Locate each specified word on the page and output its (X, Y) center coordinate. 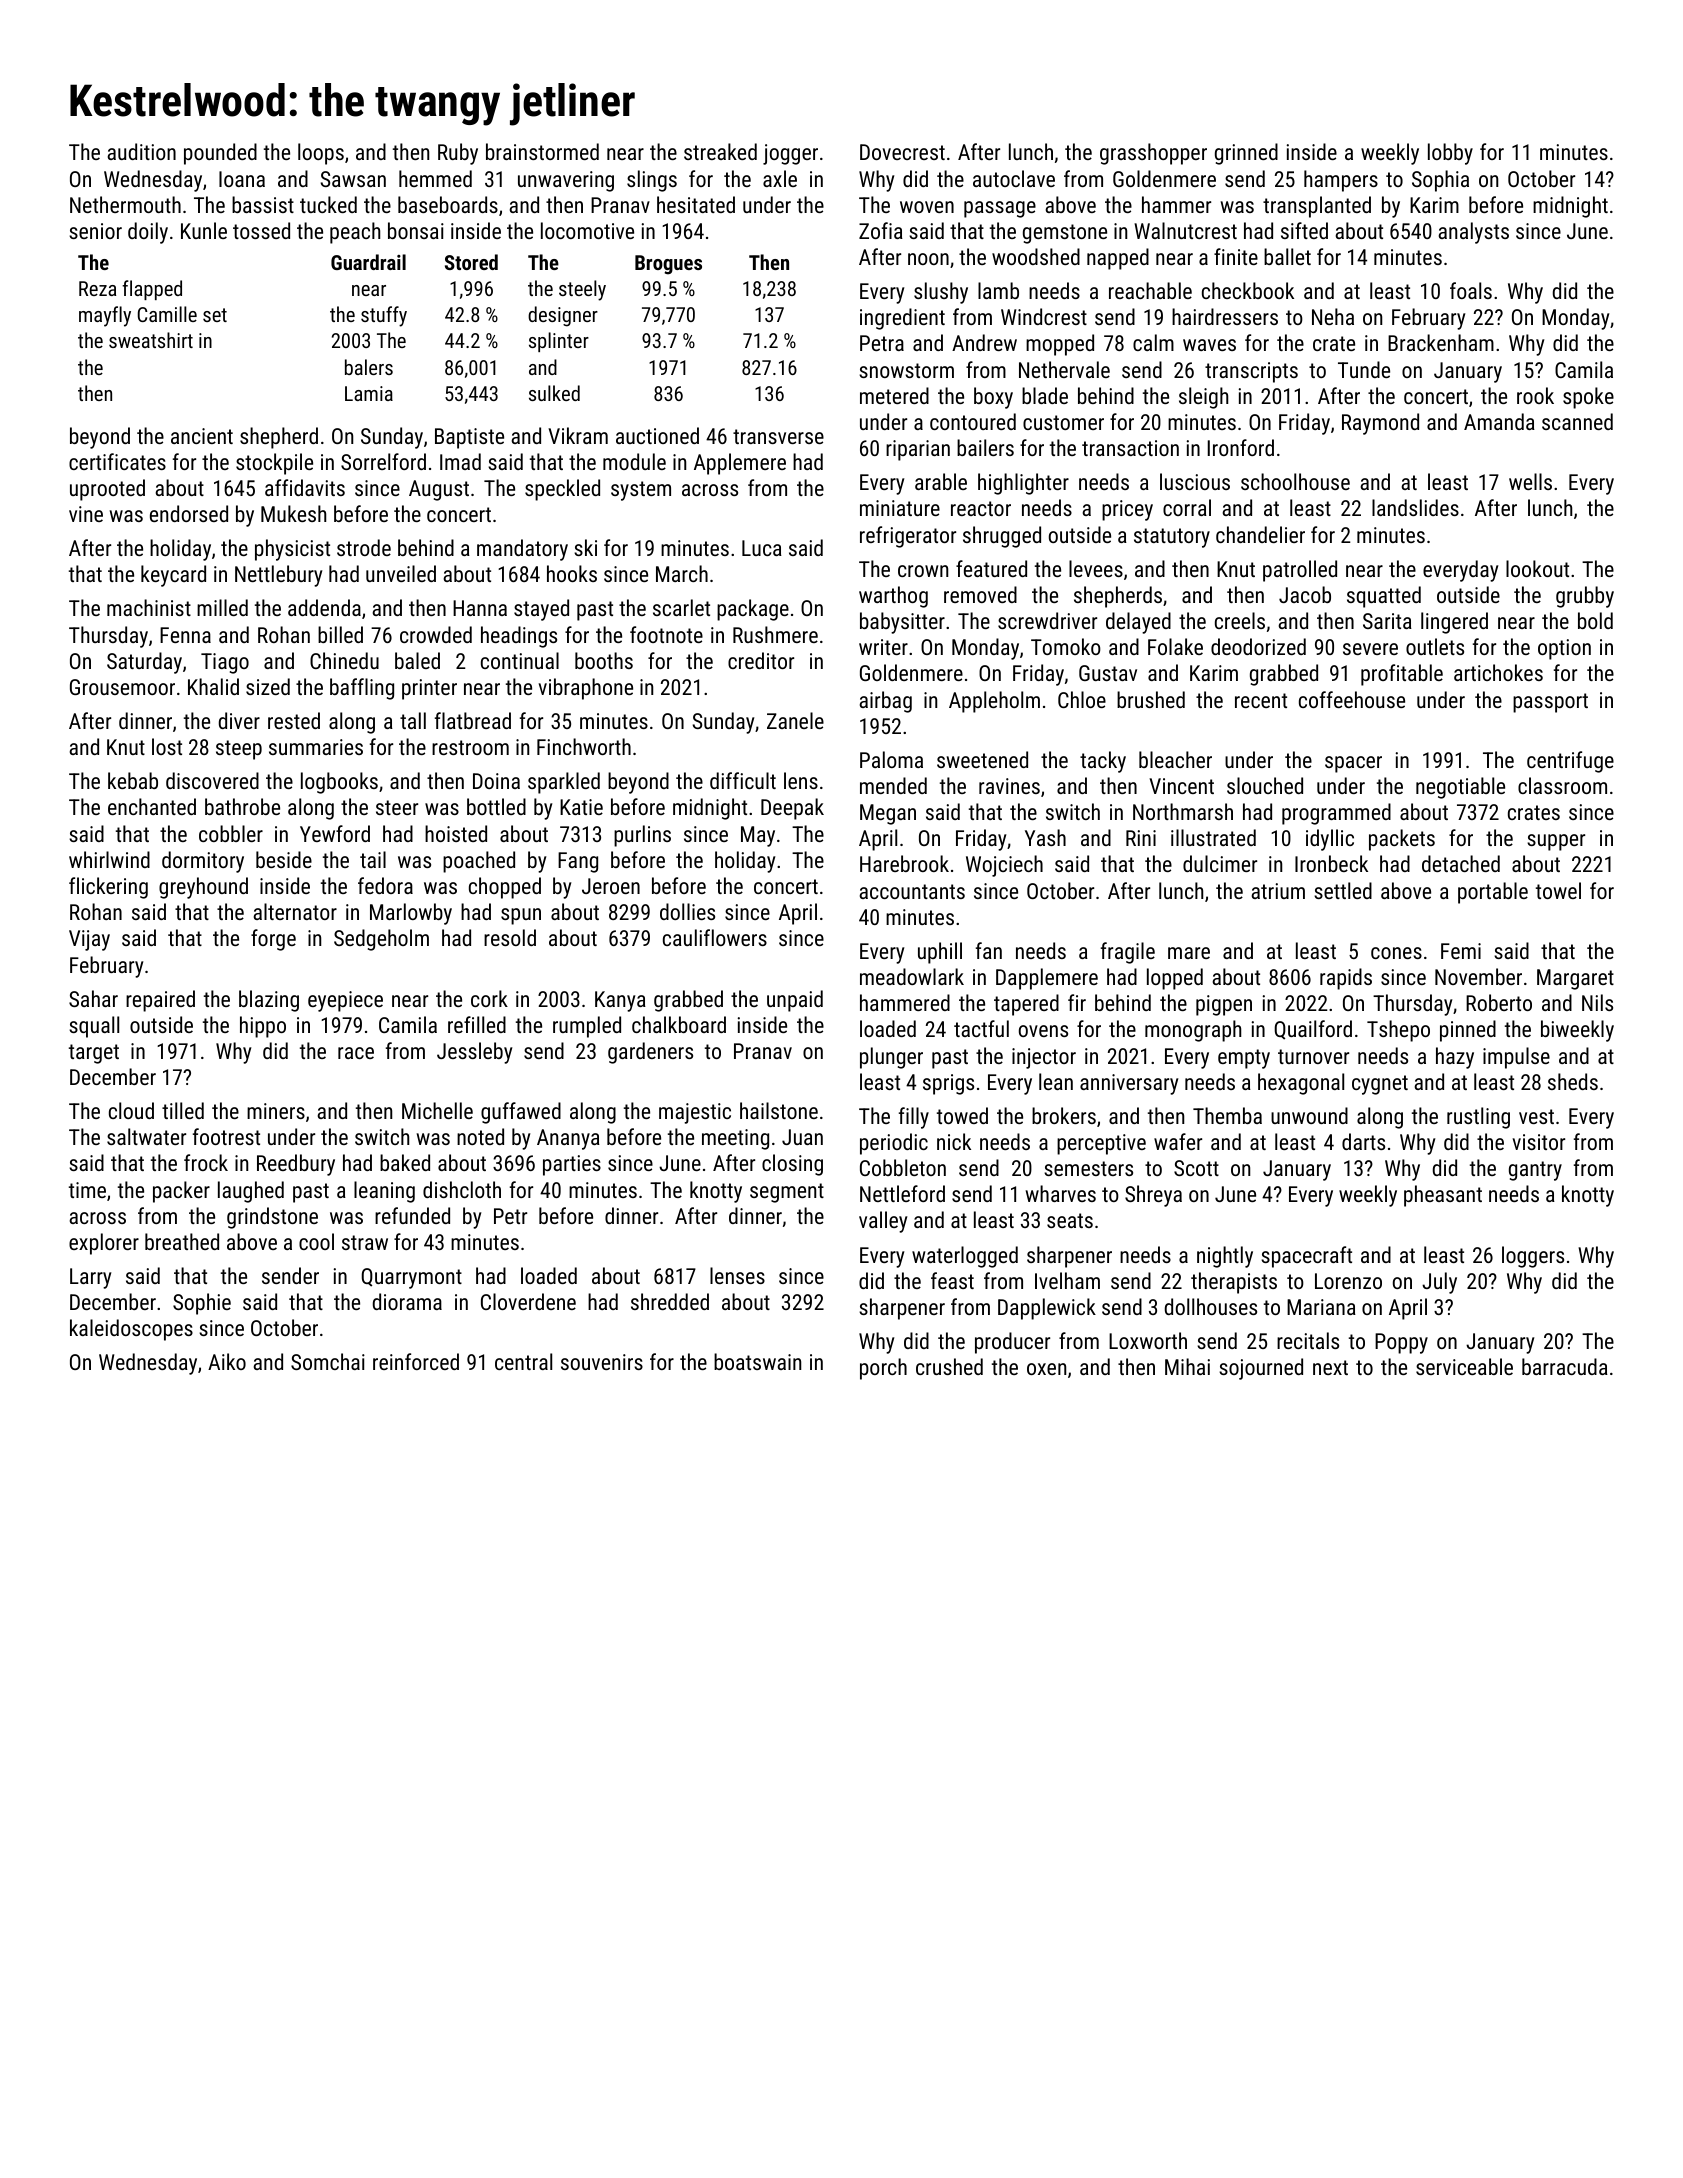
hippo (263, 1027)
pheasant (1443, 1196)
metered (894, 395)
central (523, 1361)
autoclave (1014, 178)
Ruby (458, 154)
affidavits (305, 487)
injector (1044, 1058)
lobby (1450, 154)
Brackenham (1441, 342)
